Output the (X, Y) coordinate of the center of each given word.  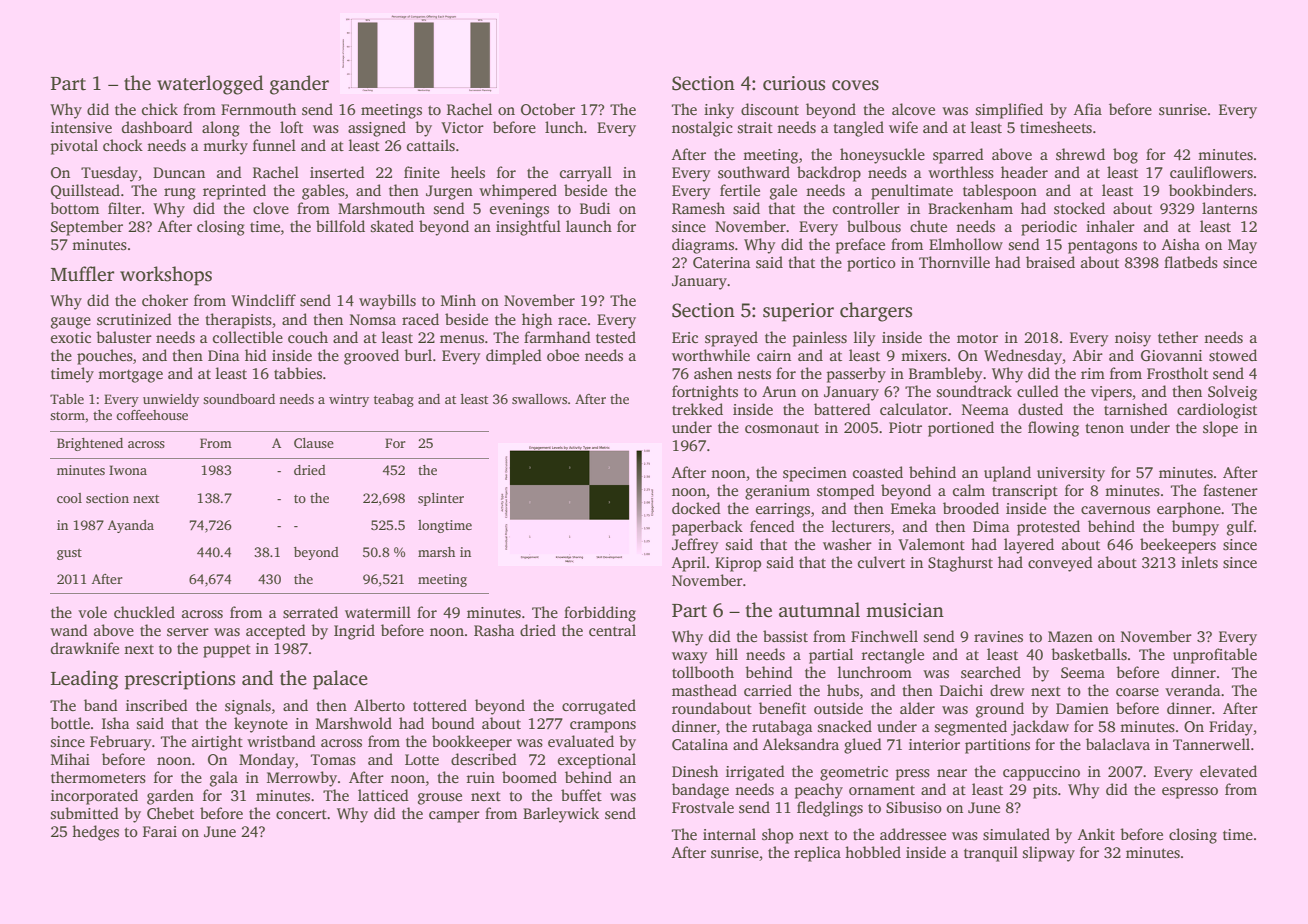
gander (299, 85)
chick (160, 109)
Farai (160, 831)
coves (855, 85)
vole (92, 612)
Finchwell (884, 636)
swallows (539, 399)
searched (991, 672)
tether (1178, 337)
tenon (1104, 428)
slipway (1049, 854)
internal (729, 834)
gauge (71, 323)
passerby (856, 375)
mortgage (130, 376)
